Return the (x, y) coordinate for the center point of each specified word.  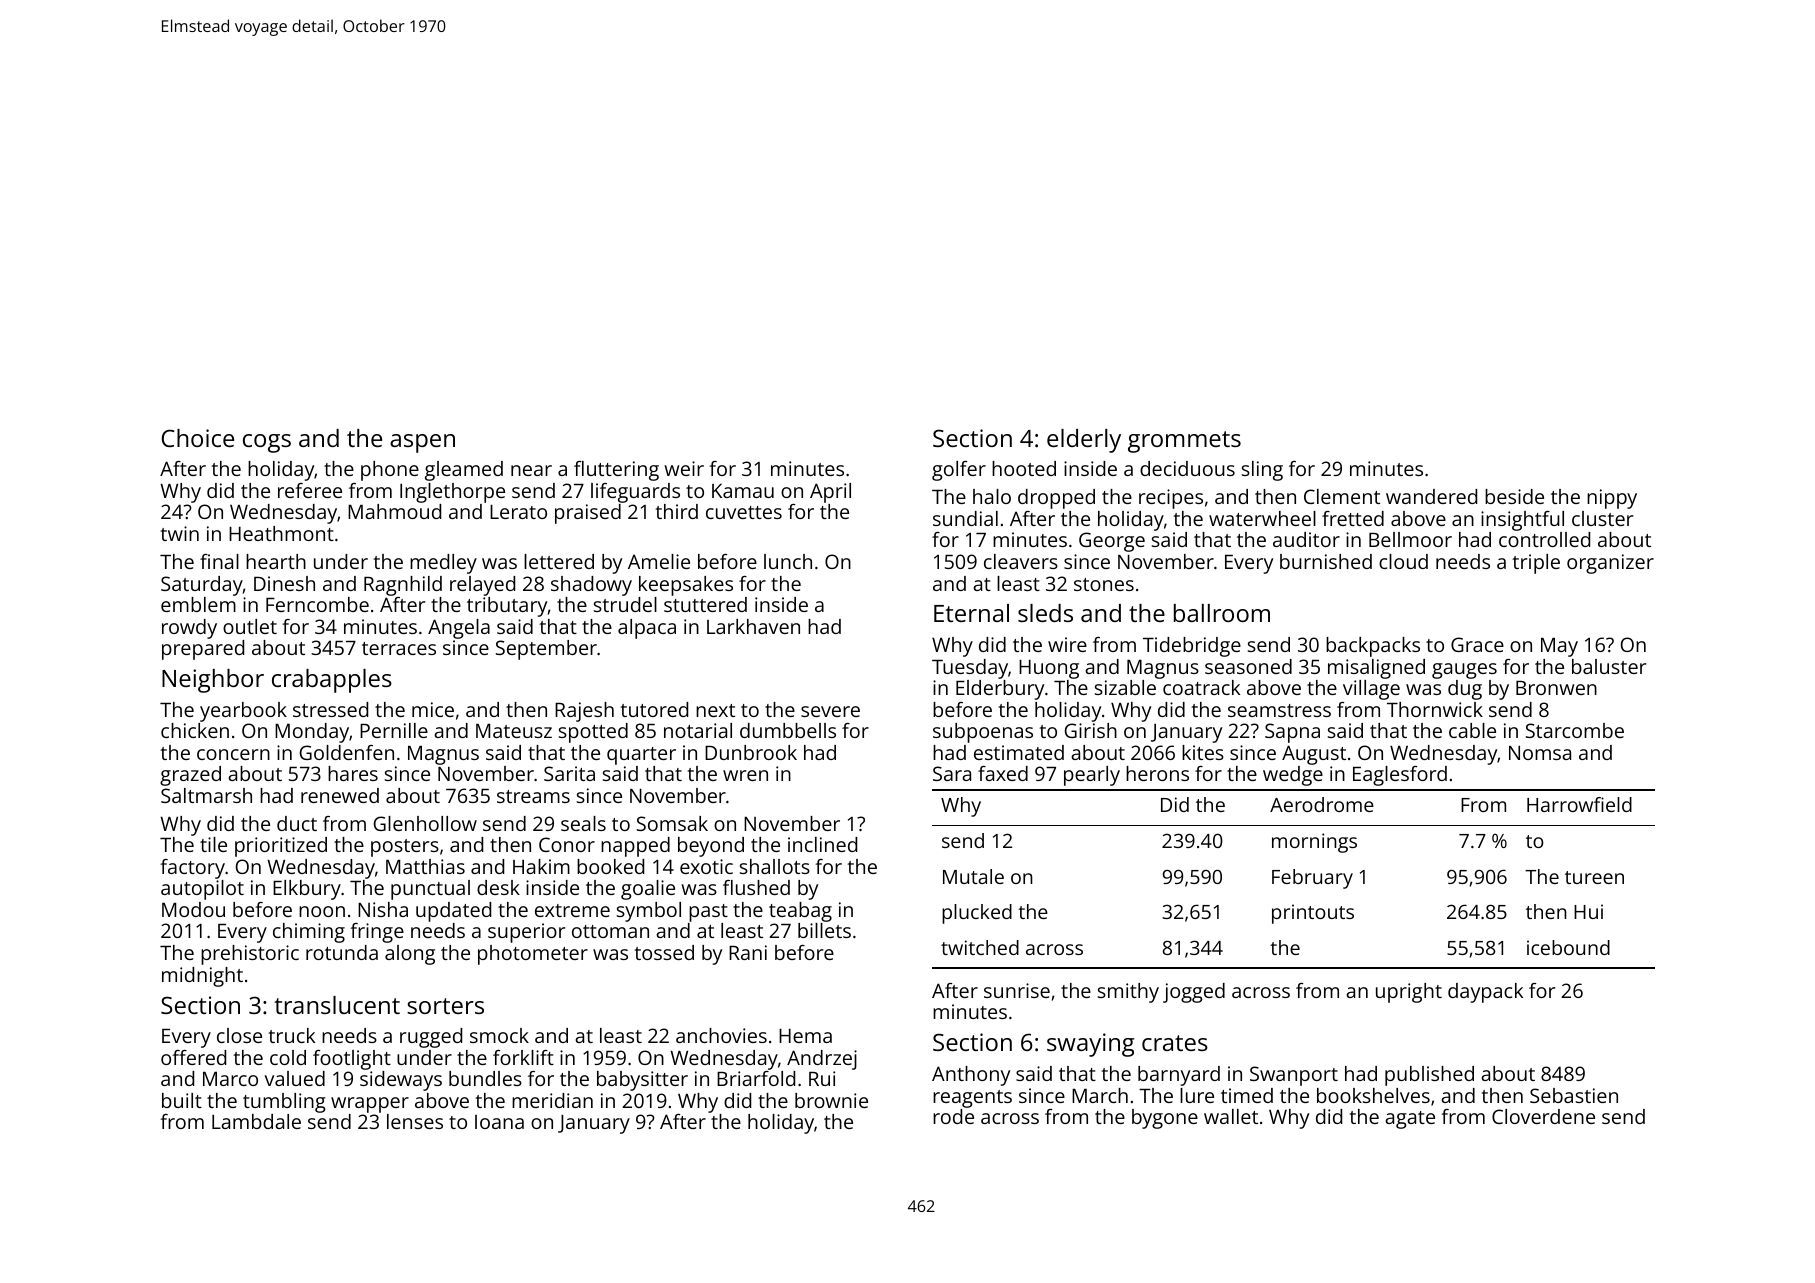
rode (953, 1116)
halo (992, 496)
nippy (1612, 499)
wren (745, 775)
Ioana (499, 1122)
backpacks (1373, 647)
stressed (330, 709)
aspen (422, 443)
